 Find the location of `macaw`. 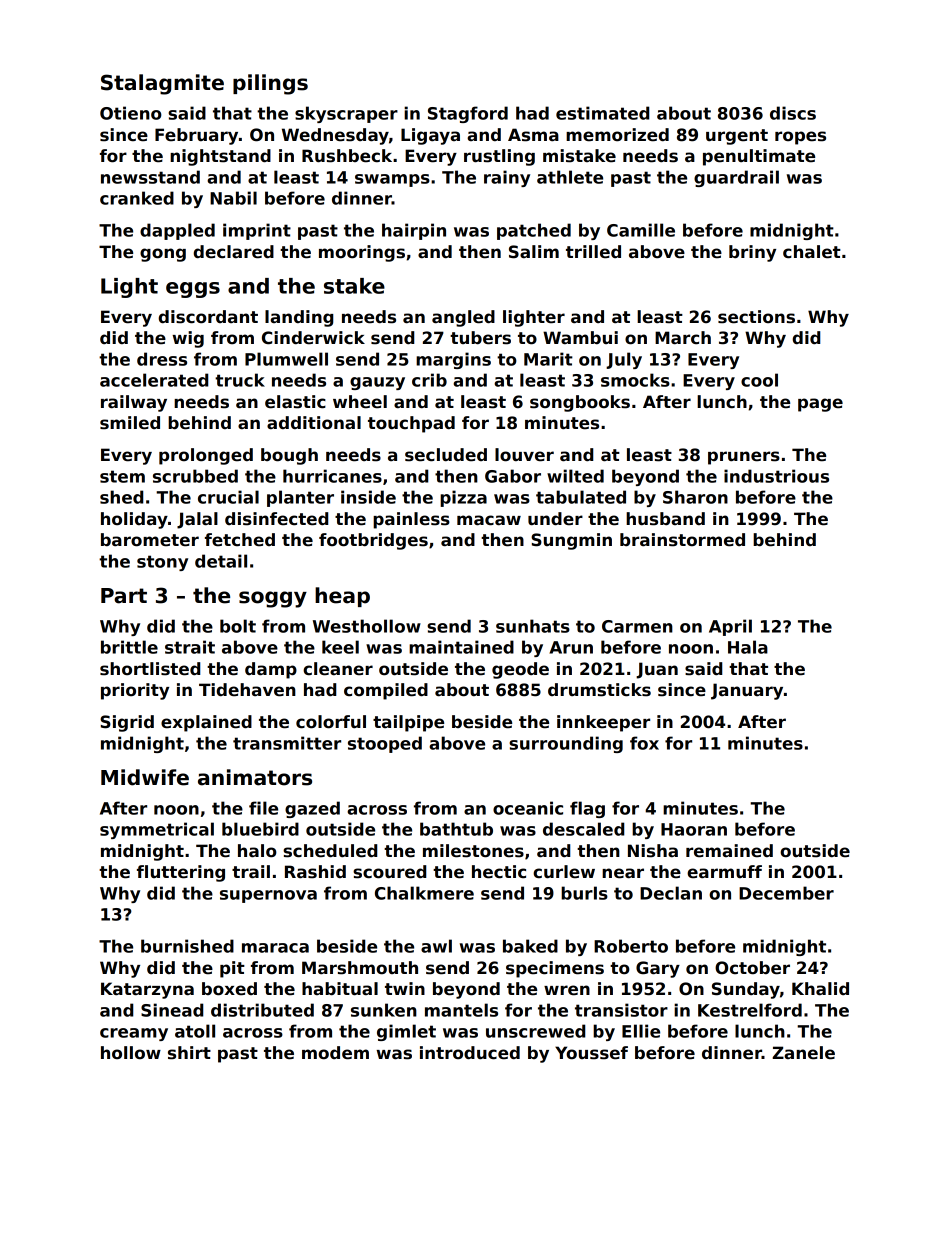

macaw is located at coordinates (489, 520).
